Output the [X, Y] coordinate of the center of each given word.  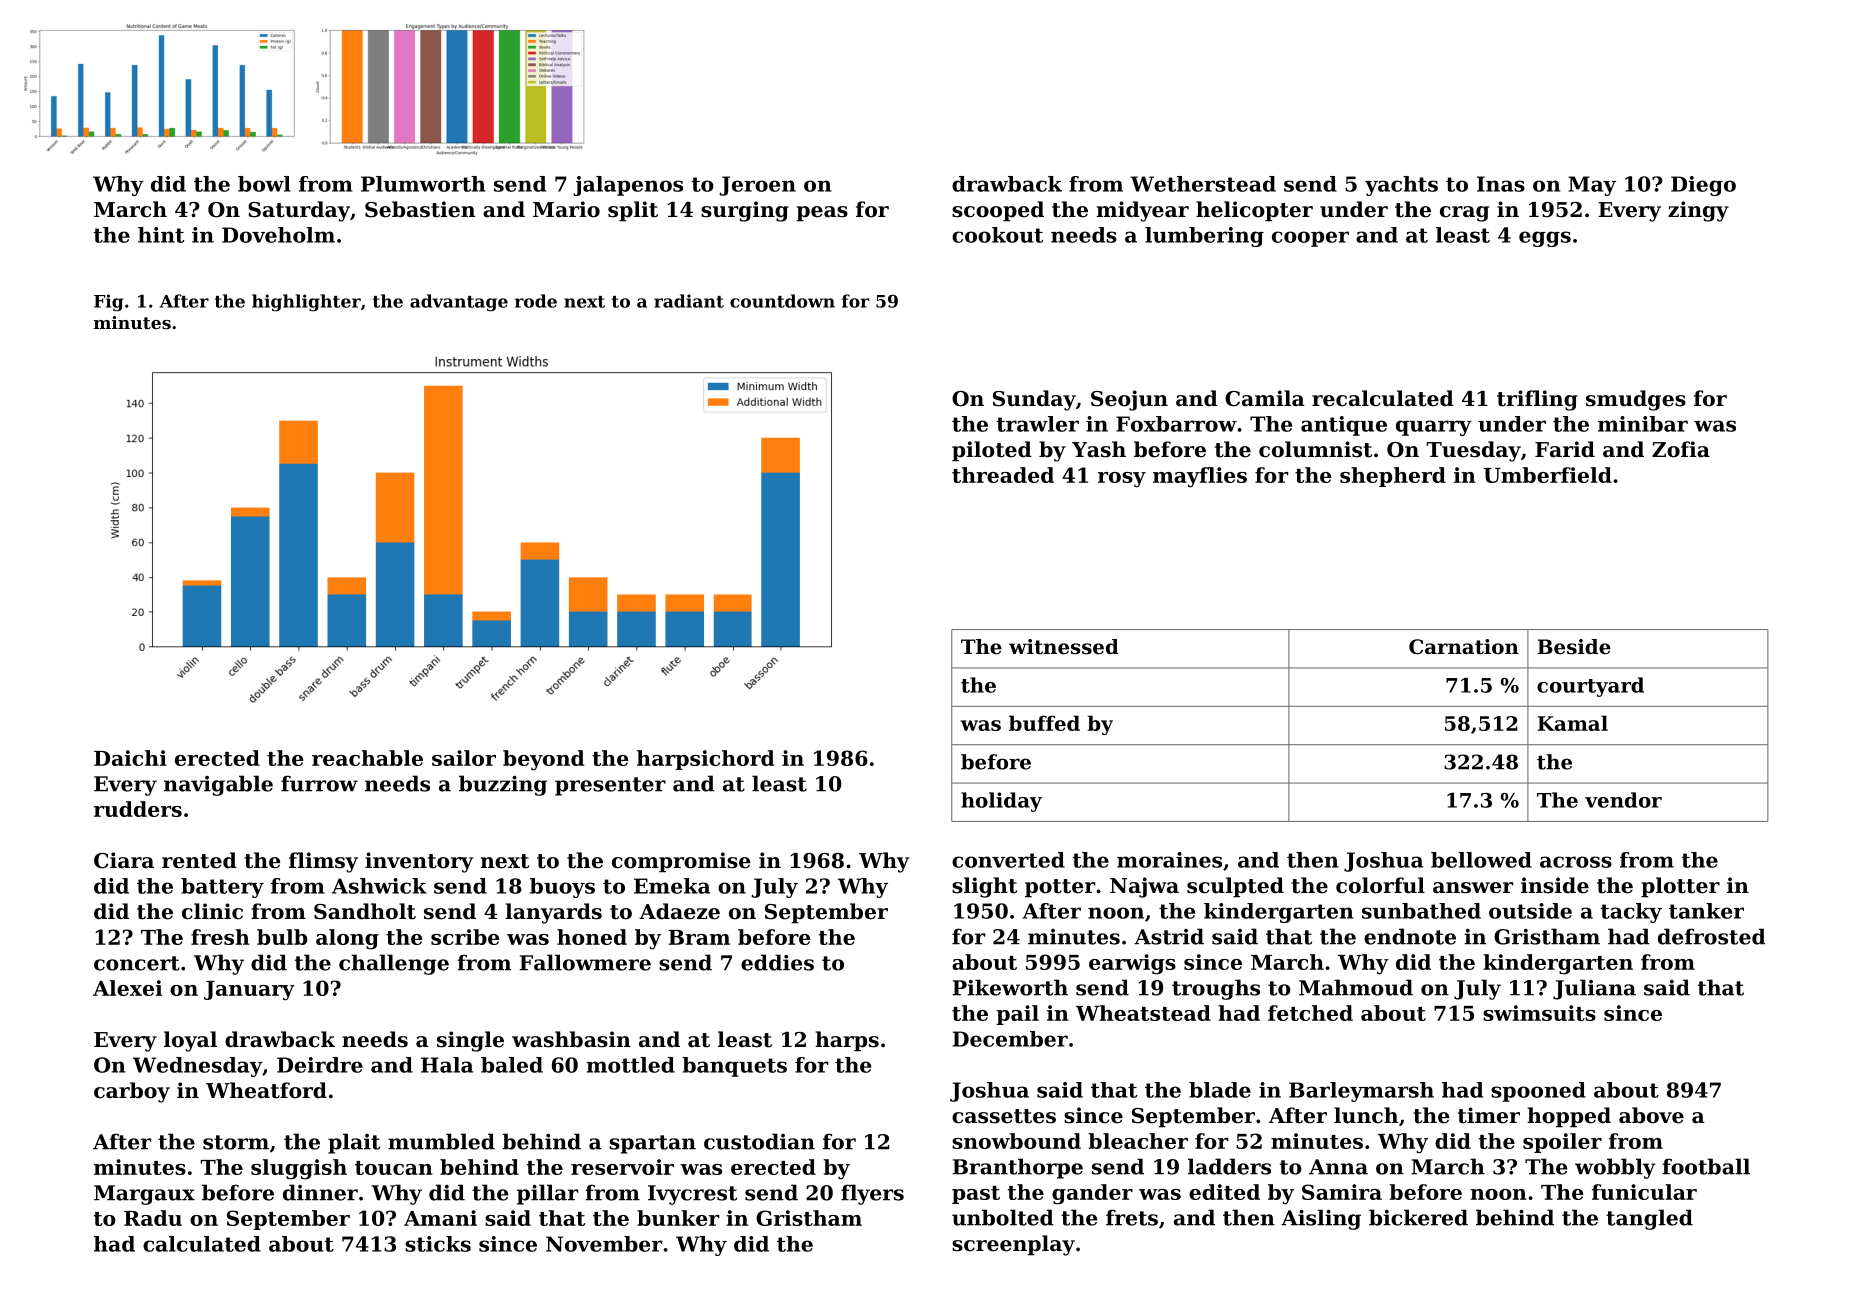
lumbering [1204, 237]
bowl [264, 184]
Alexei [127, 988]
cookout [997, 235]
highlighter [306, 303]
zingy [1698, 211]
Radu [153, 1218]
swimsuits [1539, 1013]
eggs [1545, 239]
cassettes [1004, 1116]
